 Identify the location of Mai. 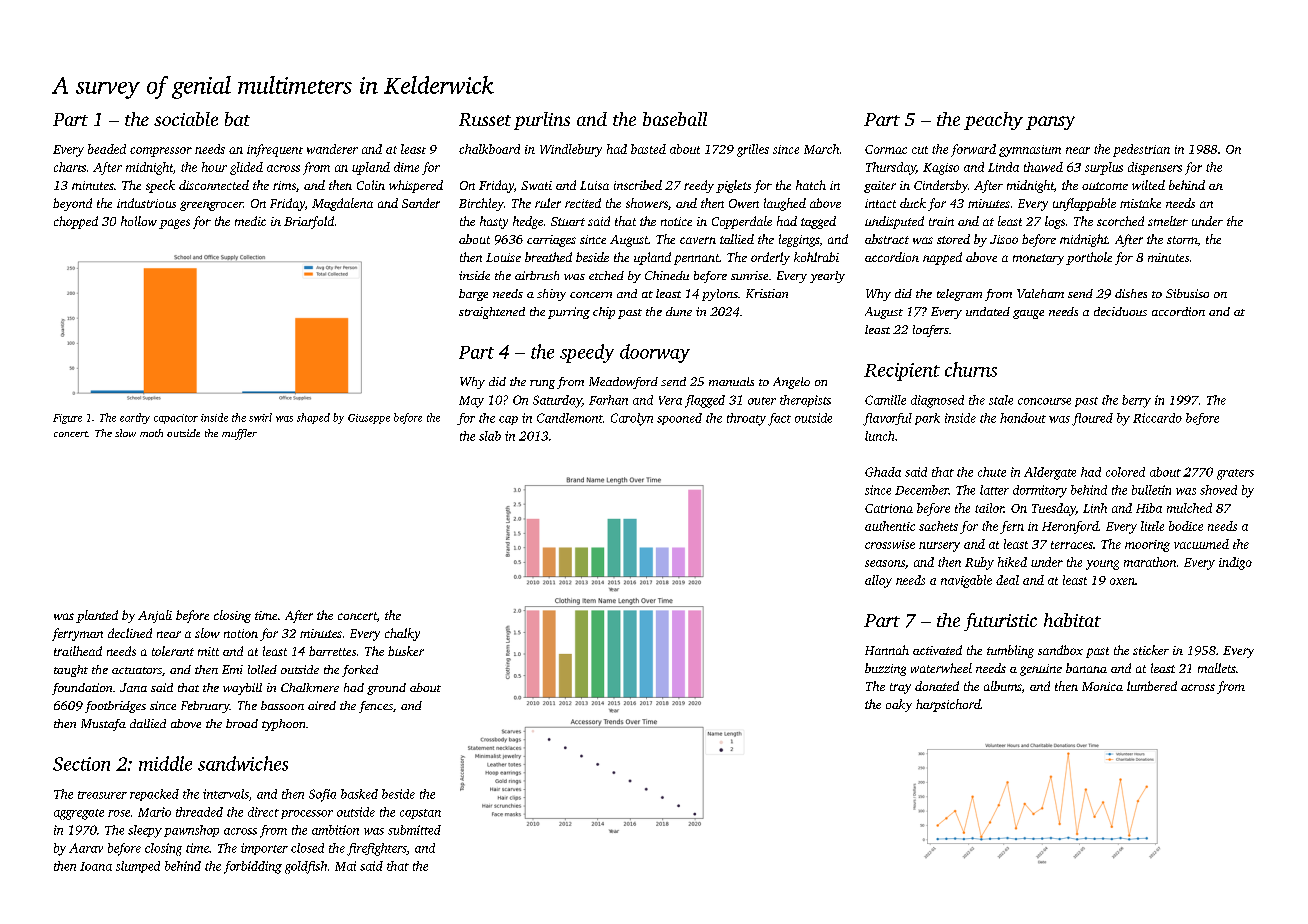
(345, 866).
